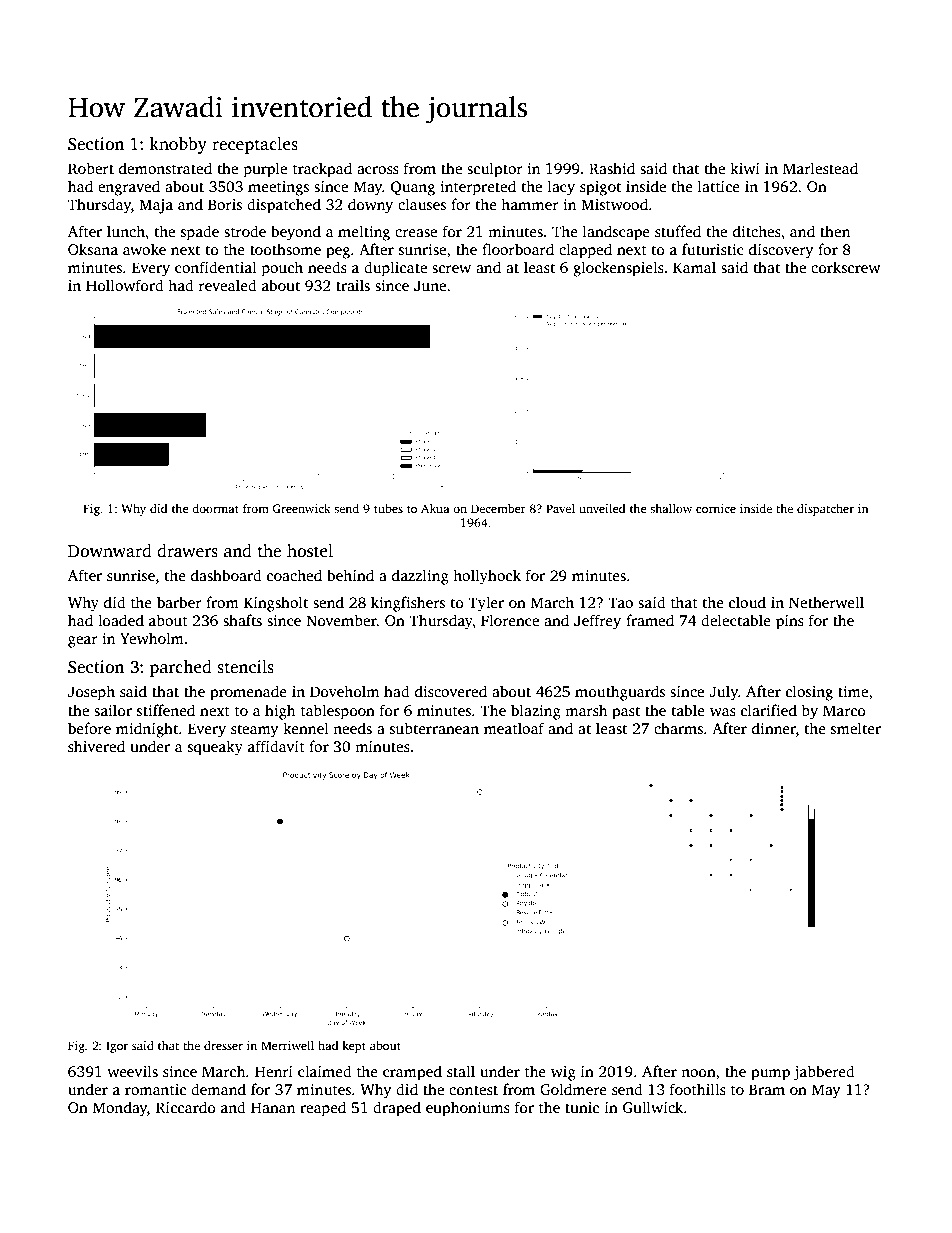 The image size is (952, 1233). What do you see at coordinates (585, 251) in the document?
I see `clapped` at bounding box center [585, 251].
